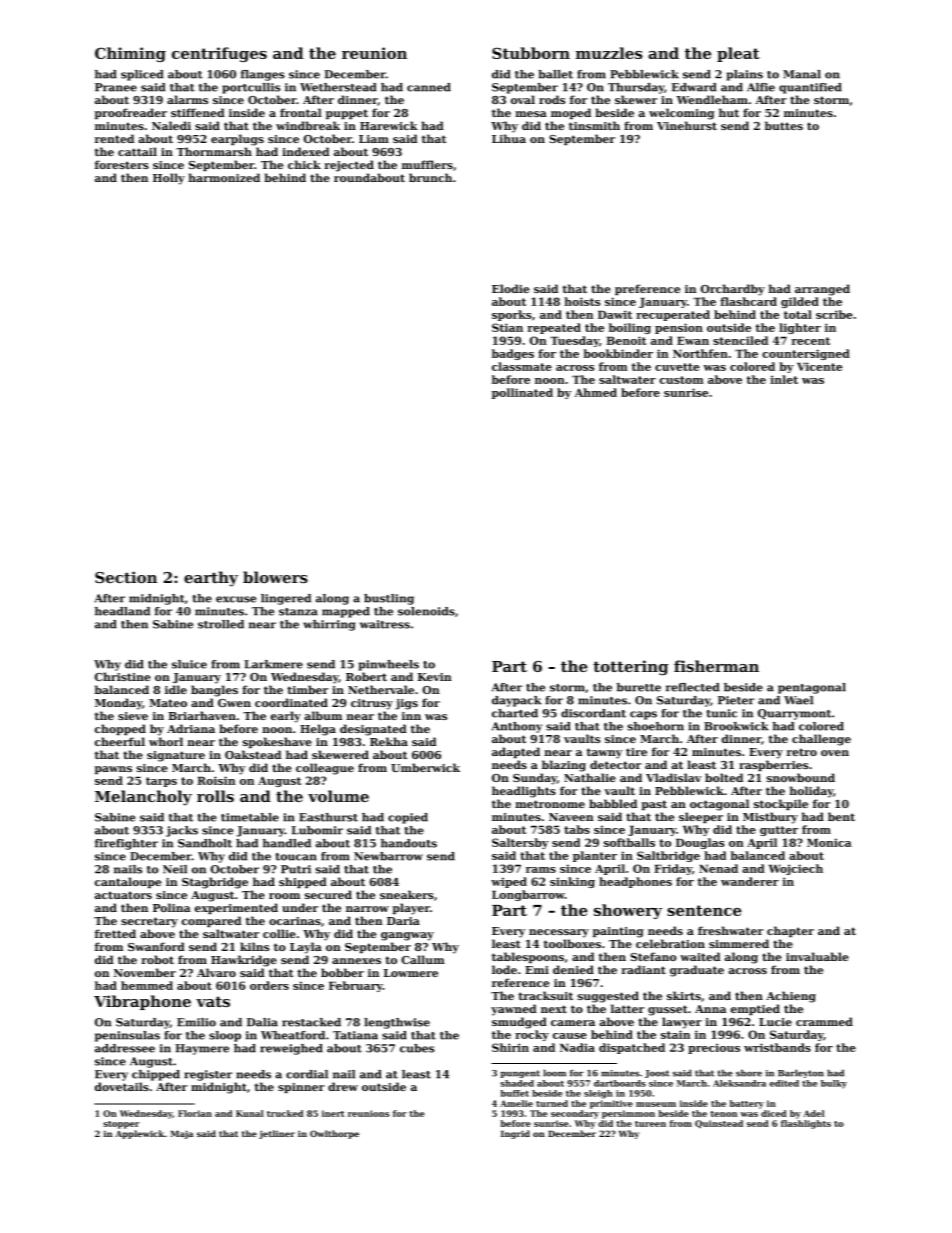 This image has height=1233, width=952. What do you see at coordinates (224, 177) in the image?
I see `harmonized` at bounding box center [224, 177].
